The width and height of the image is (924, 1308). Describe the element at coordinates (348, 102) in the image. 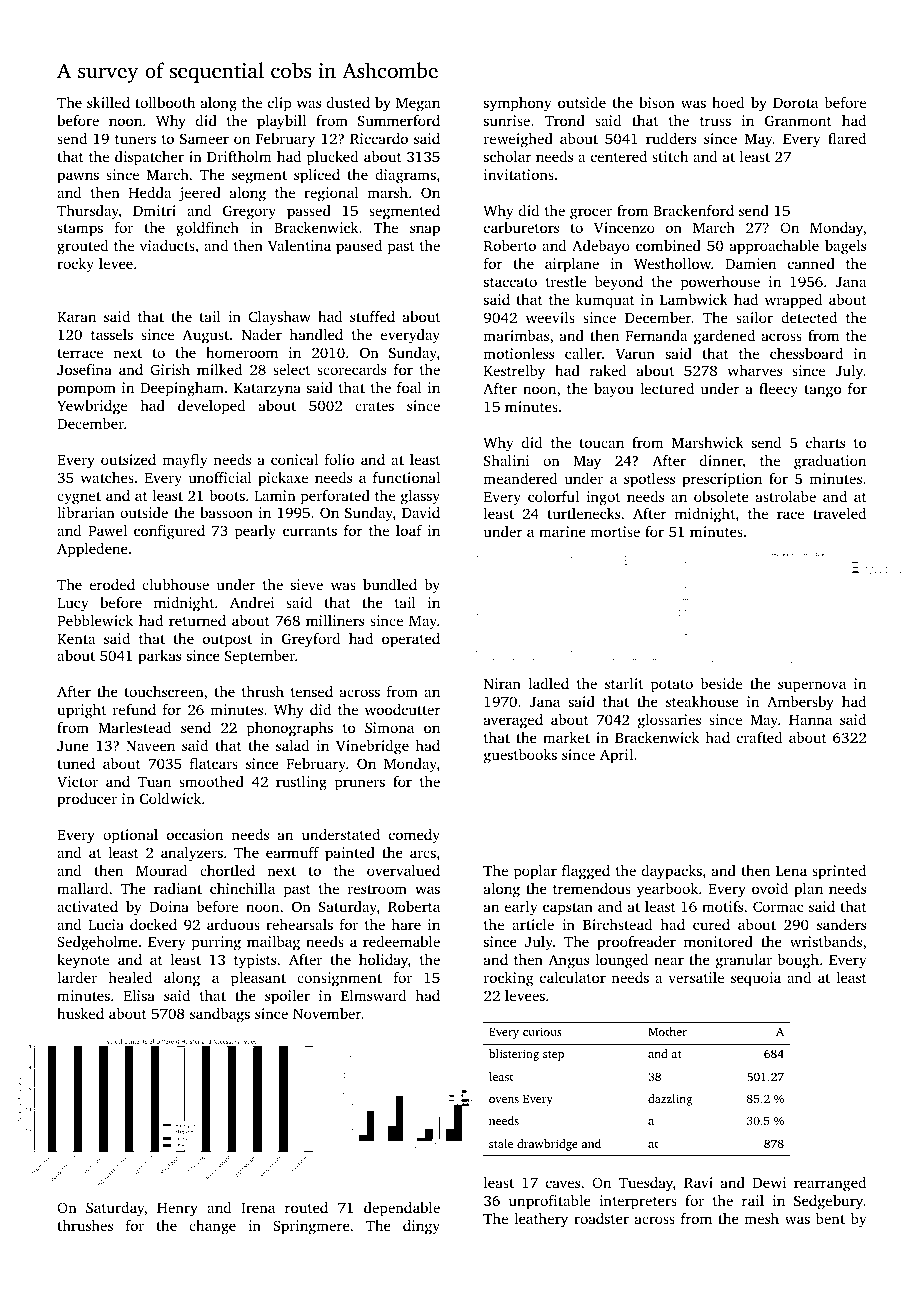

I see `dusted` at that location.
